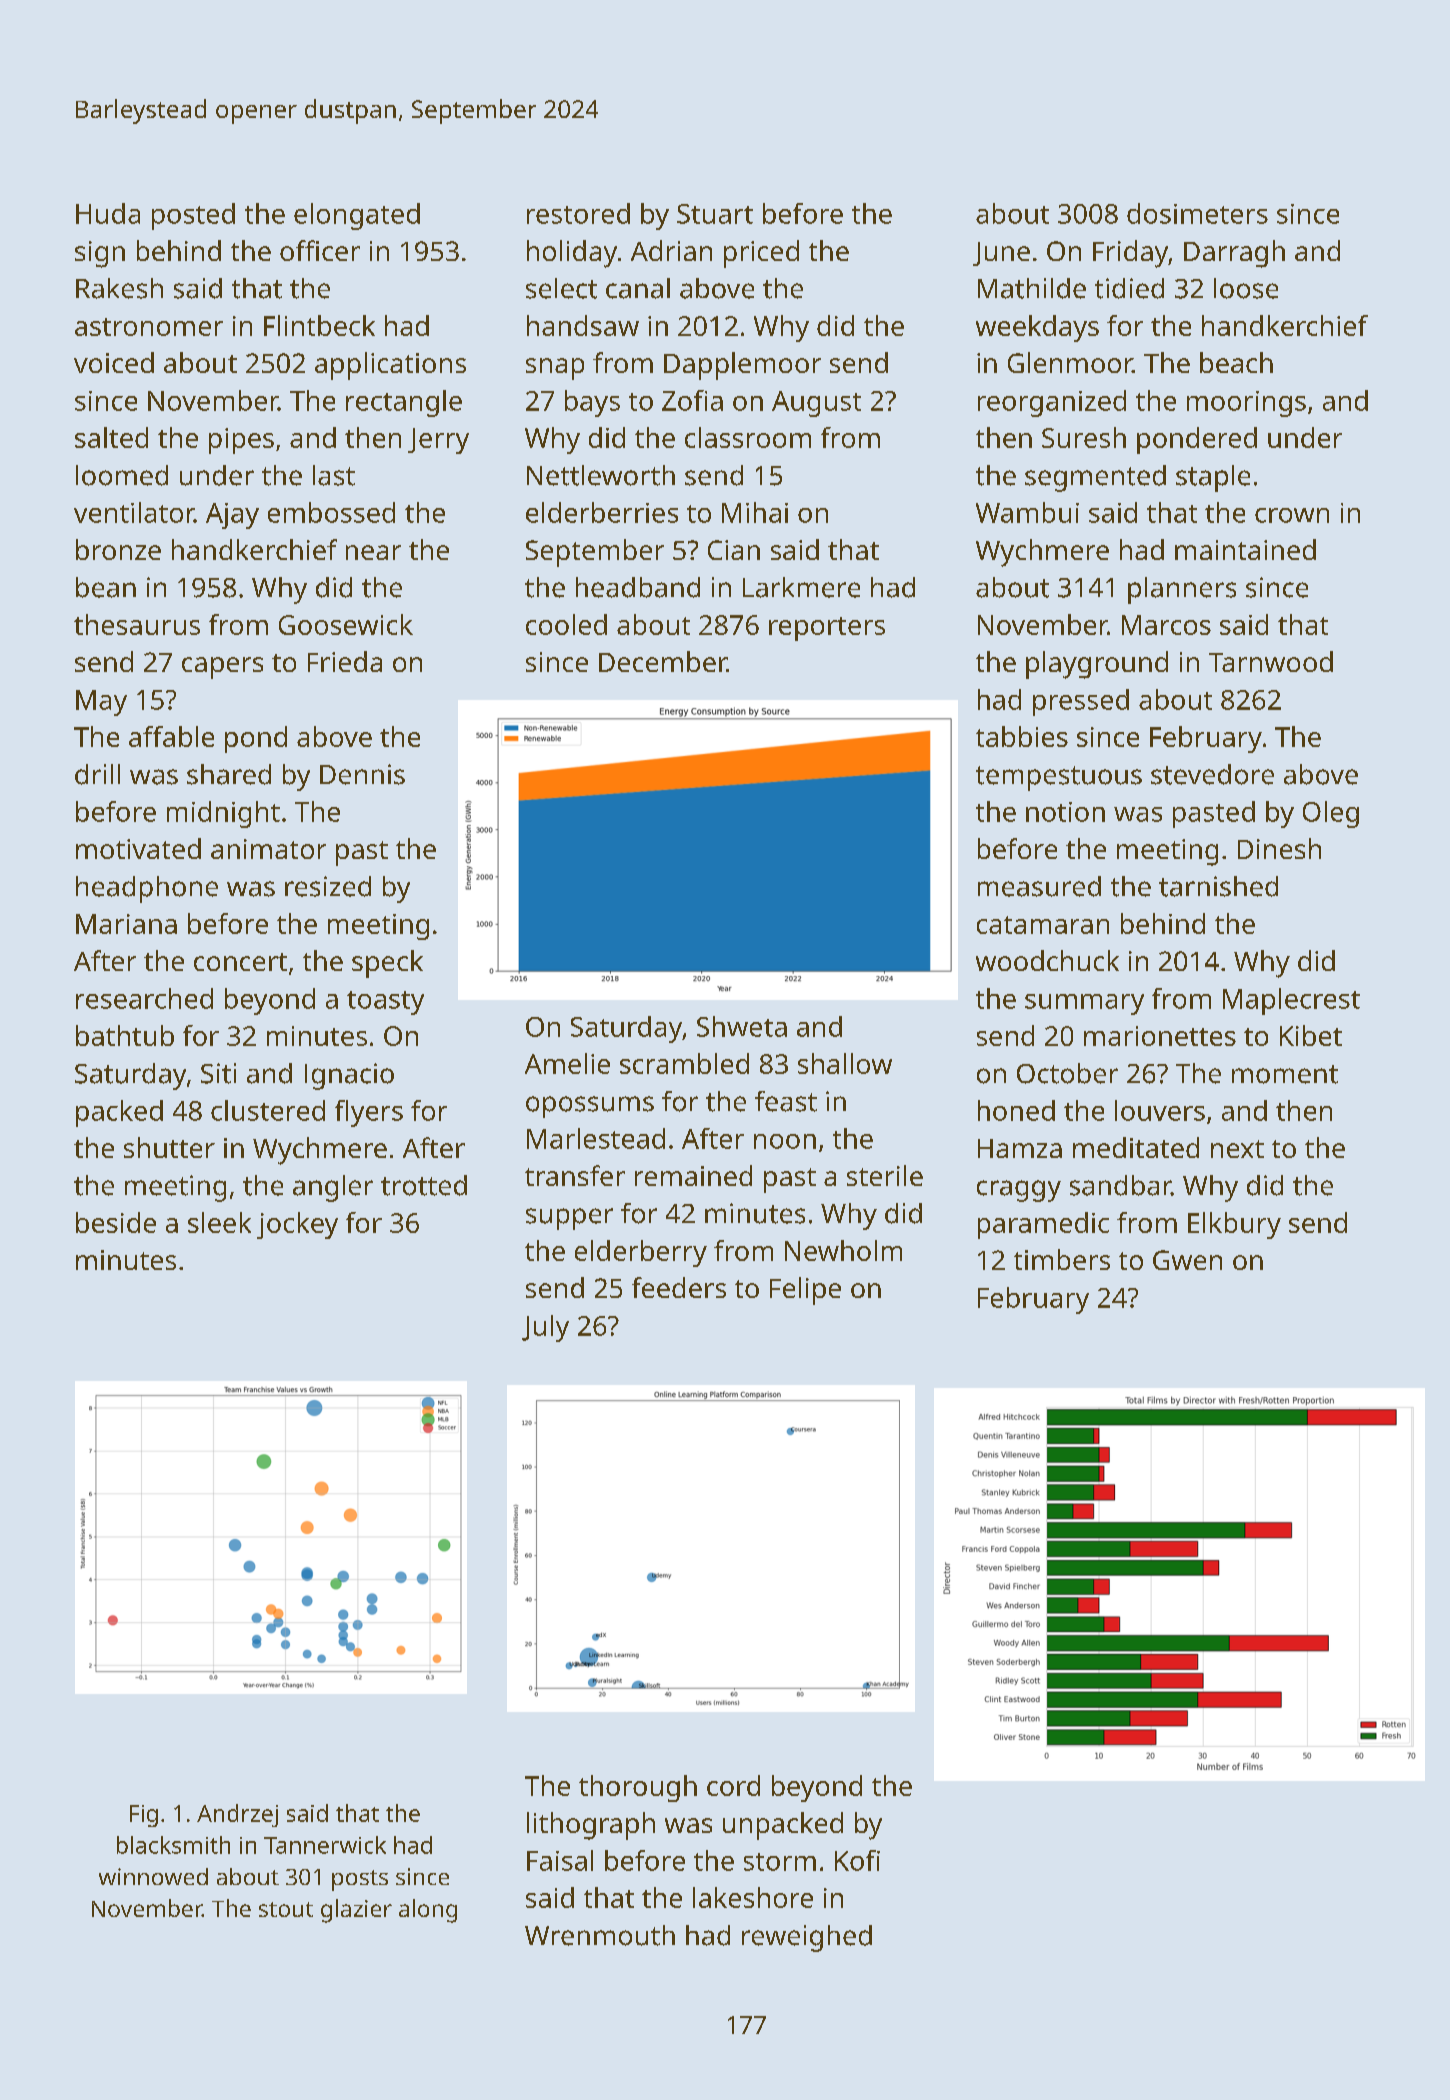  I want to click on dosimeters, so click(1197, 213).
